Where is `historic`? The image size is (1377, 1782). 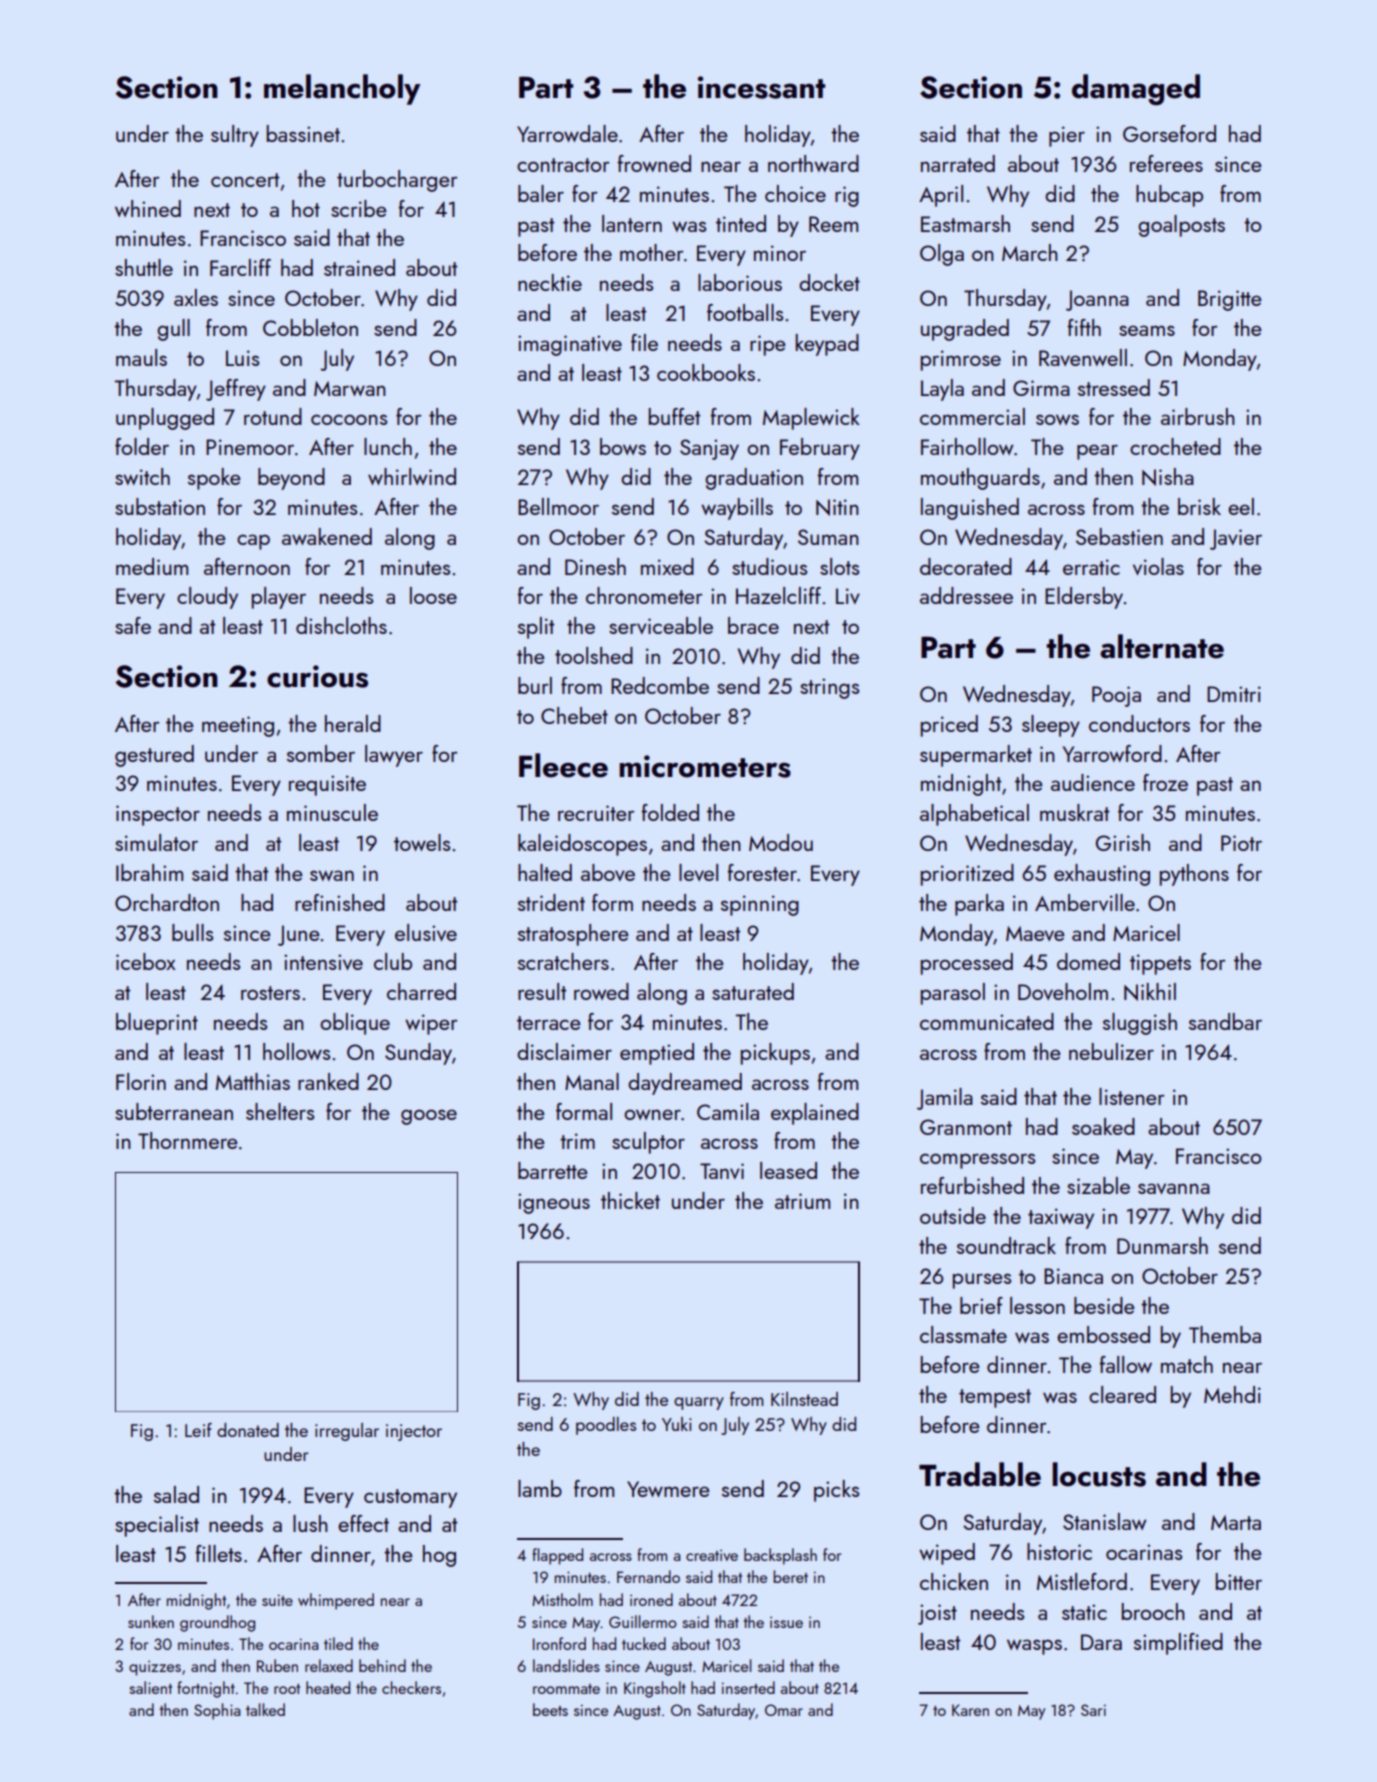
historic is located at coordinates (1059, 1551).
